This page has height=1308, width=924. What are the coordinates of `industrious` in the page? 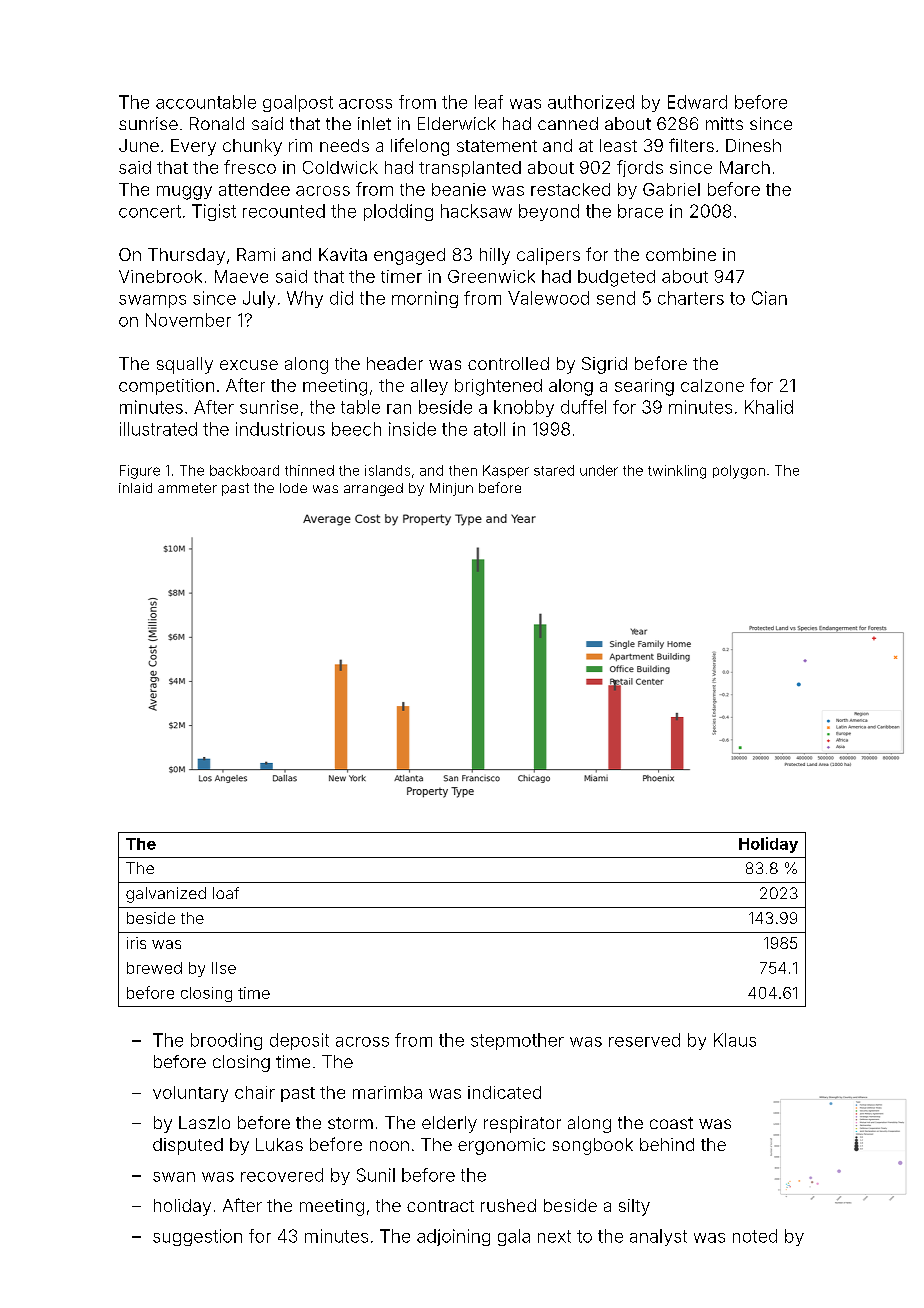 It's located at (280, 429).
